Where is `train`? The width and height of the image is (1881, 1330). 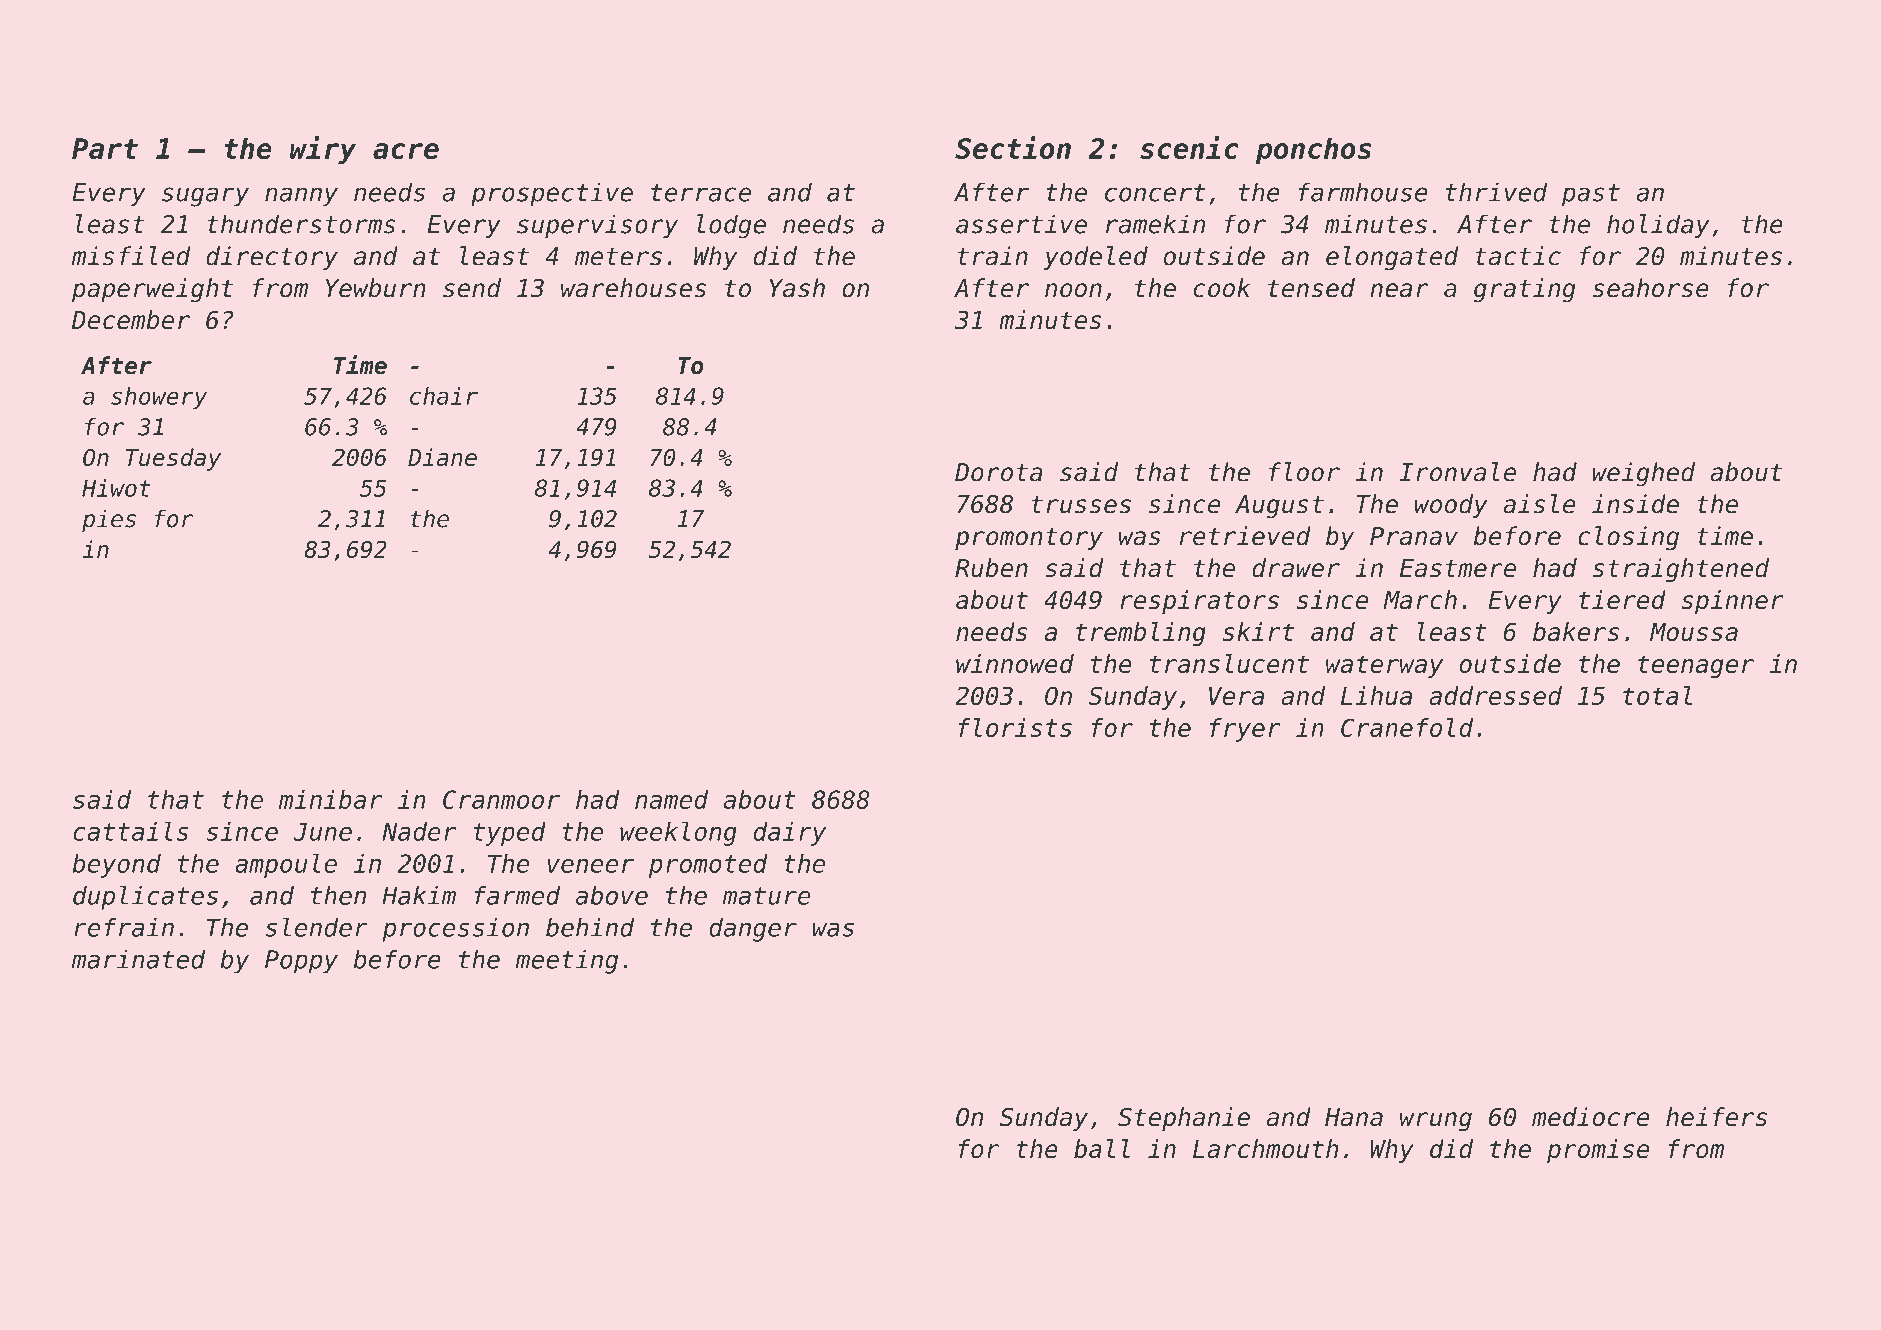 train is located at coordinates (993, 256).
